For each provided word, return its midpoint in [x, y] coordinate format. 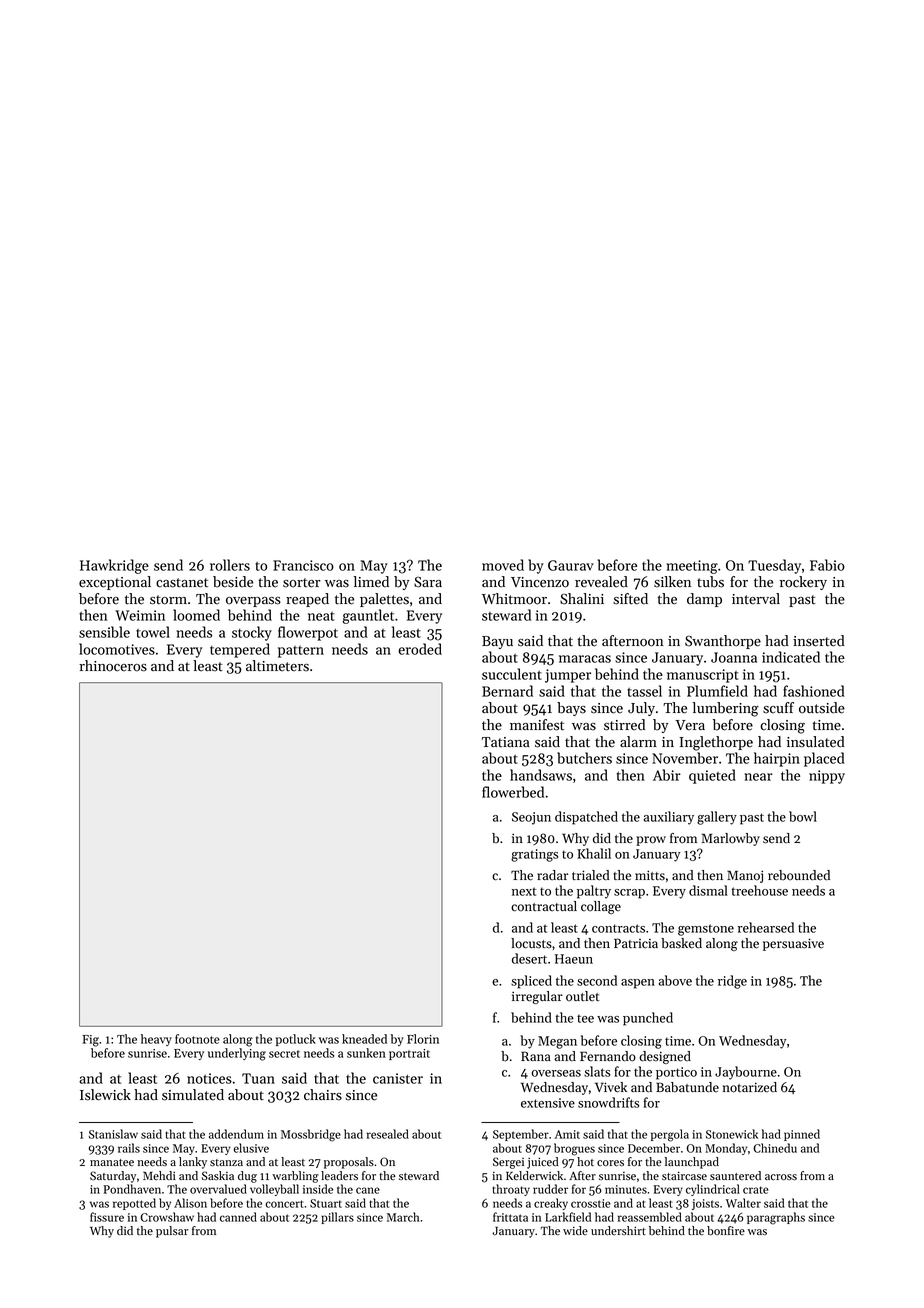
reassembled [650, 1217]
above [675, 980]
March [403, 1217]
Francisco [303, 565]
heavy [156, 1040]
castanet [182, 583]
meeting [692, 567]
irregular [537, 997]
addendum [236, 1134]
